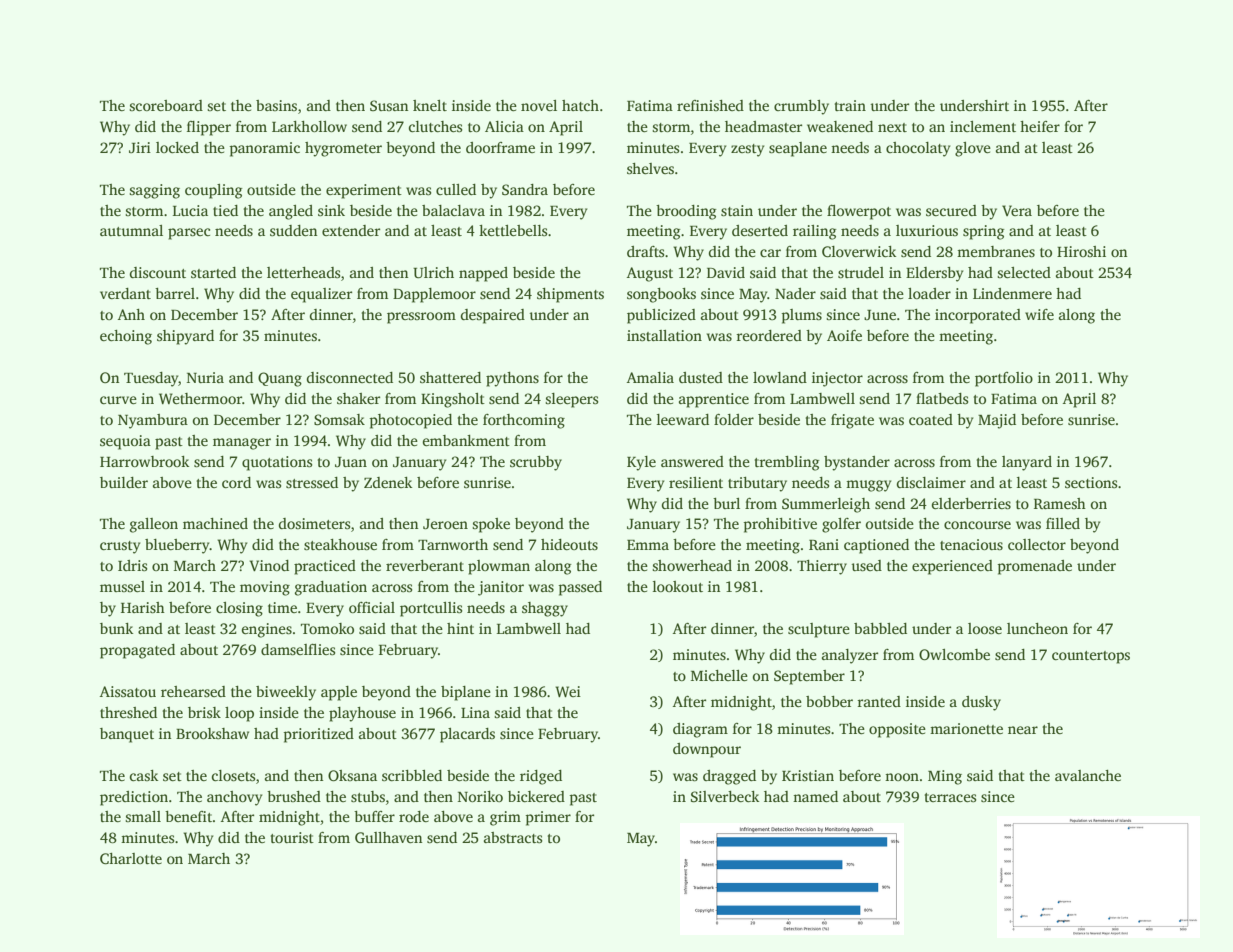  I want to click on tourist, so click(292, 837).
